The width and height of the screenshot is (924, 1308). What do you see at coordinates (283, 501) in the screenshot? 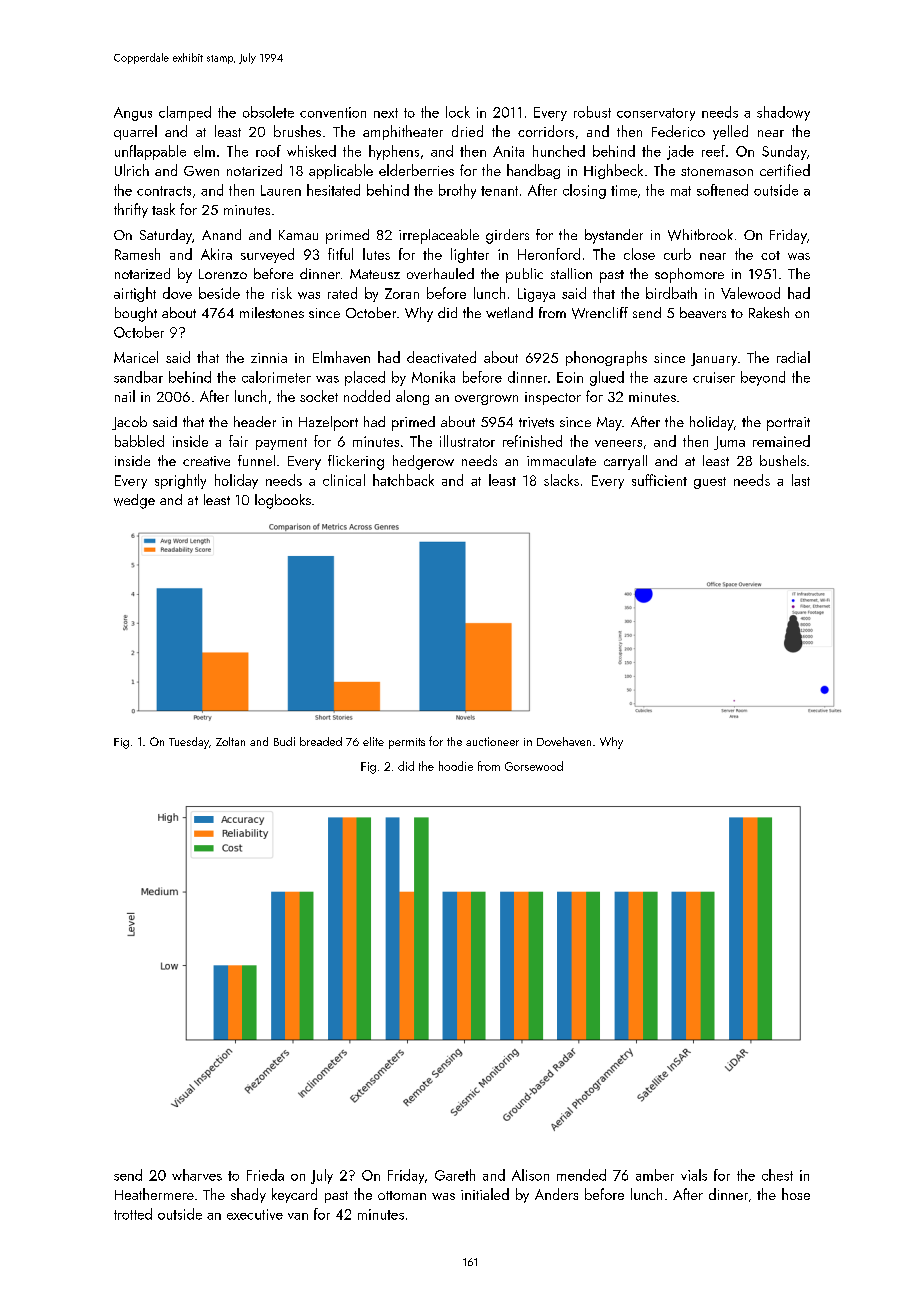
I see `logbooks` at bounding box center [283, 501].
